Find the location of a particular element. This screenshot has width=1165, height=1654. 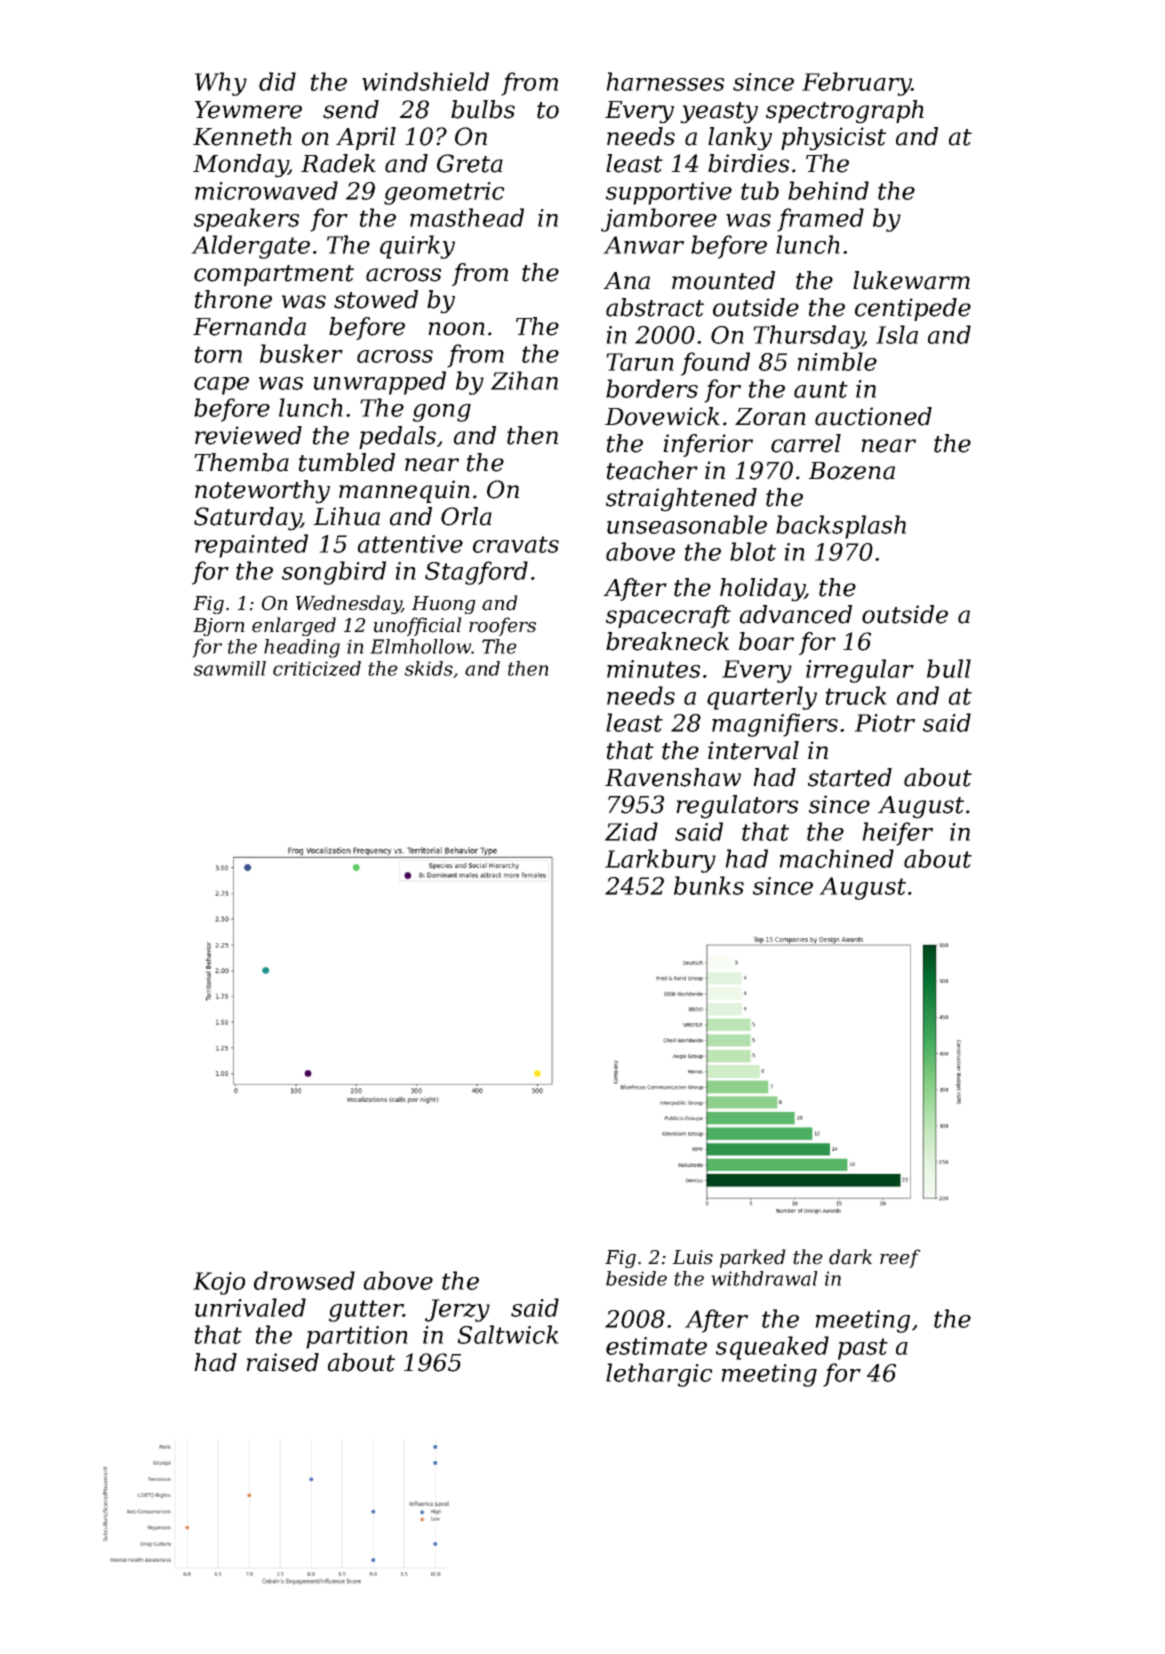

Larkbury is located at coordinates (660, 861).
